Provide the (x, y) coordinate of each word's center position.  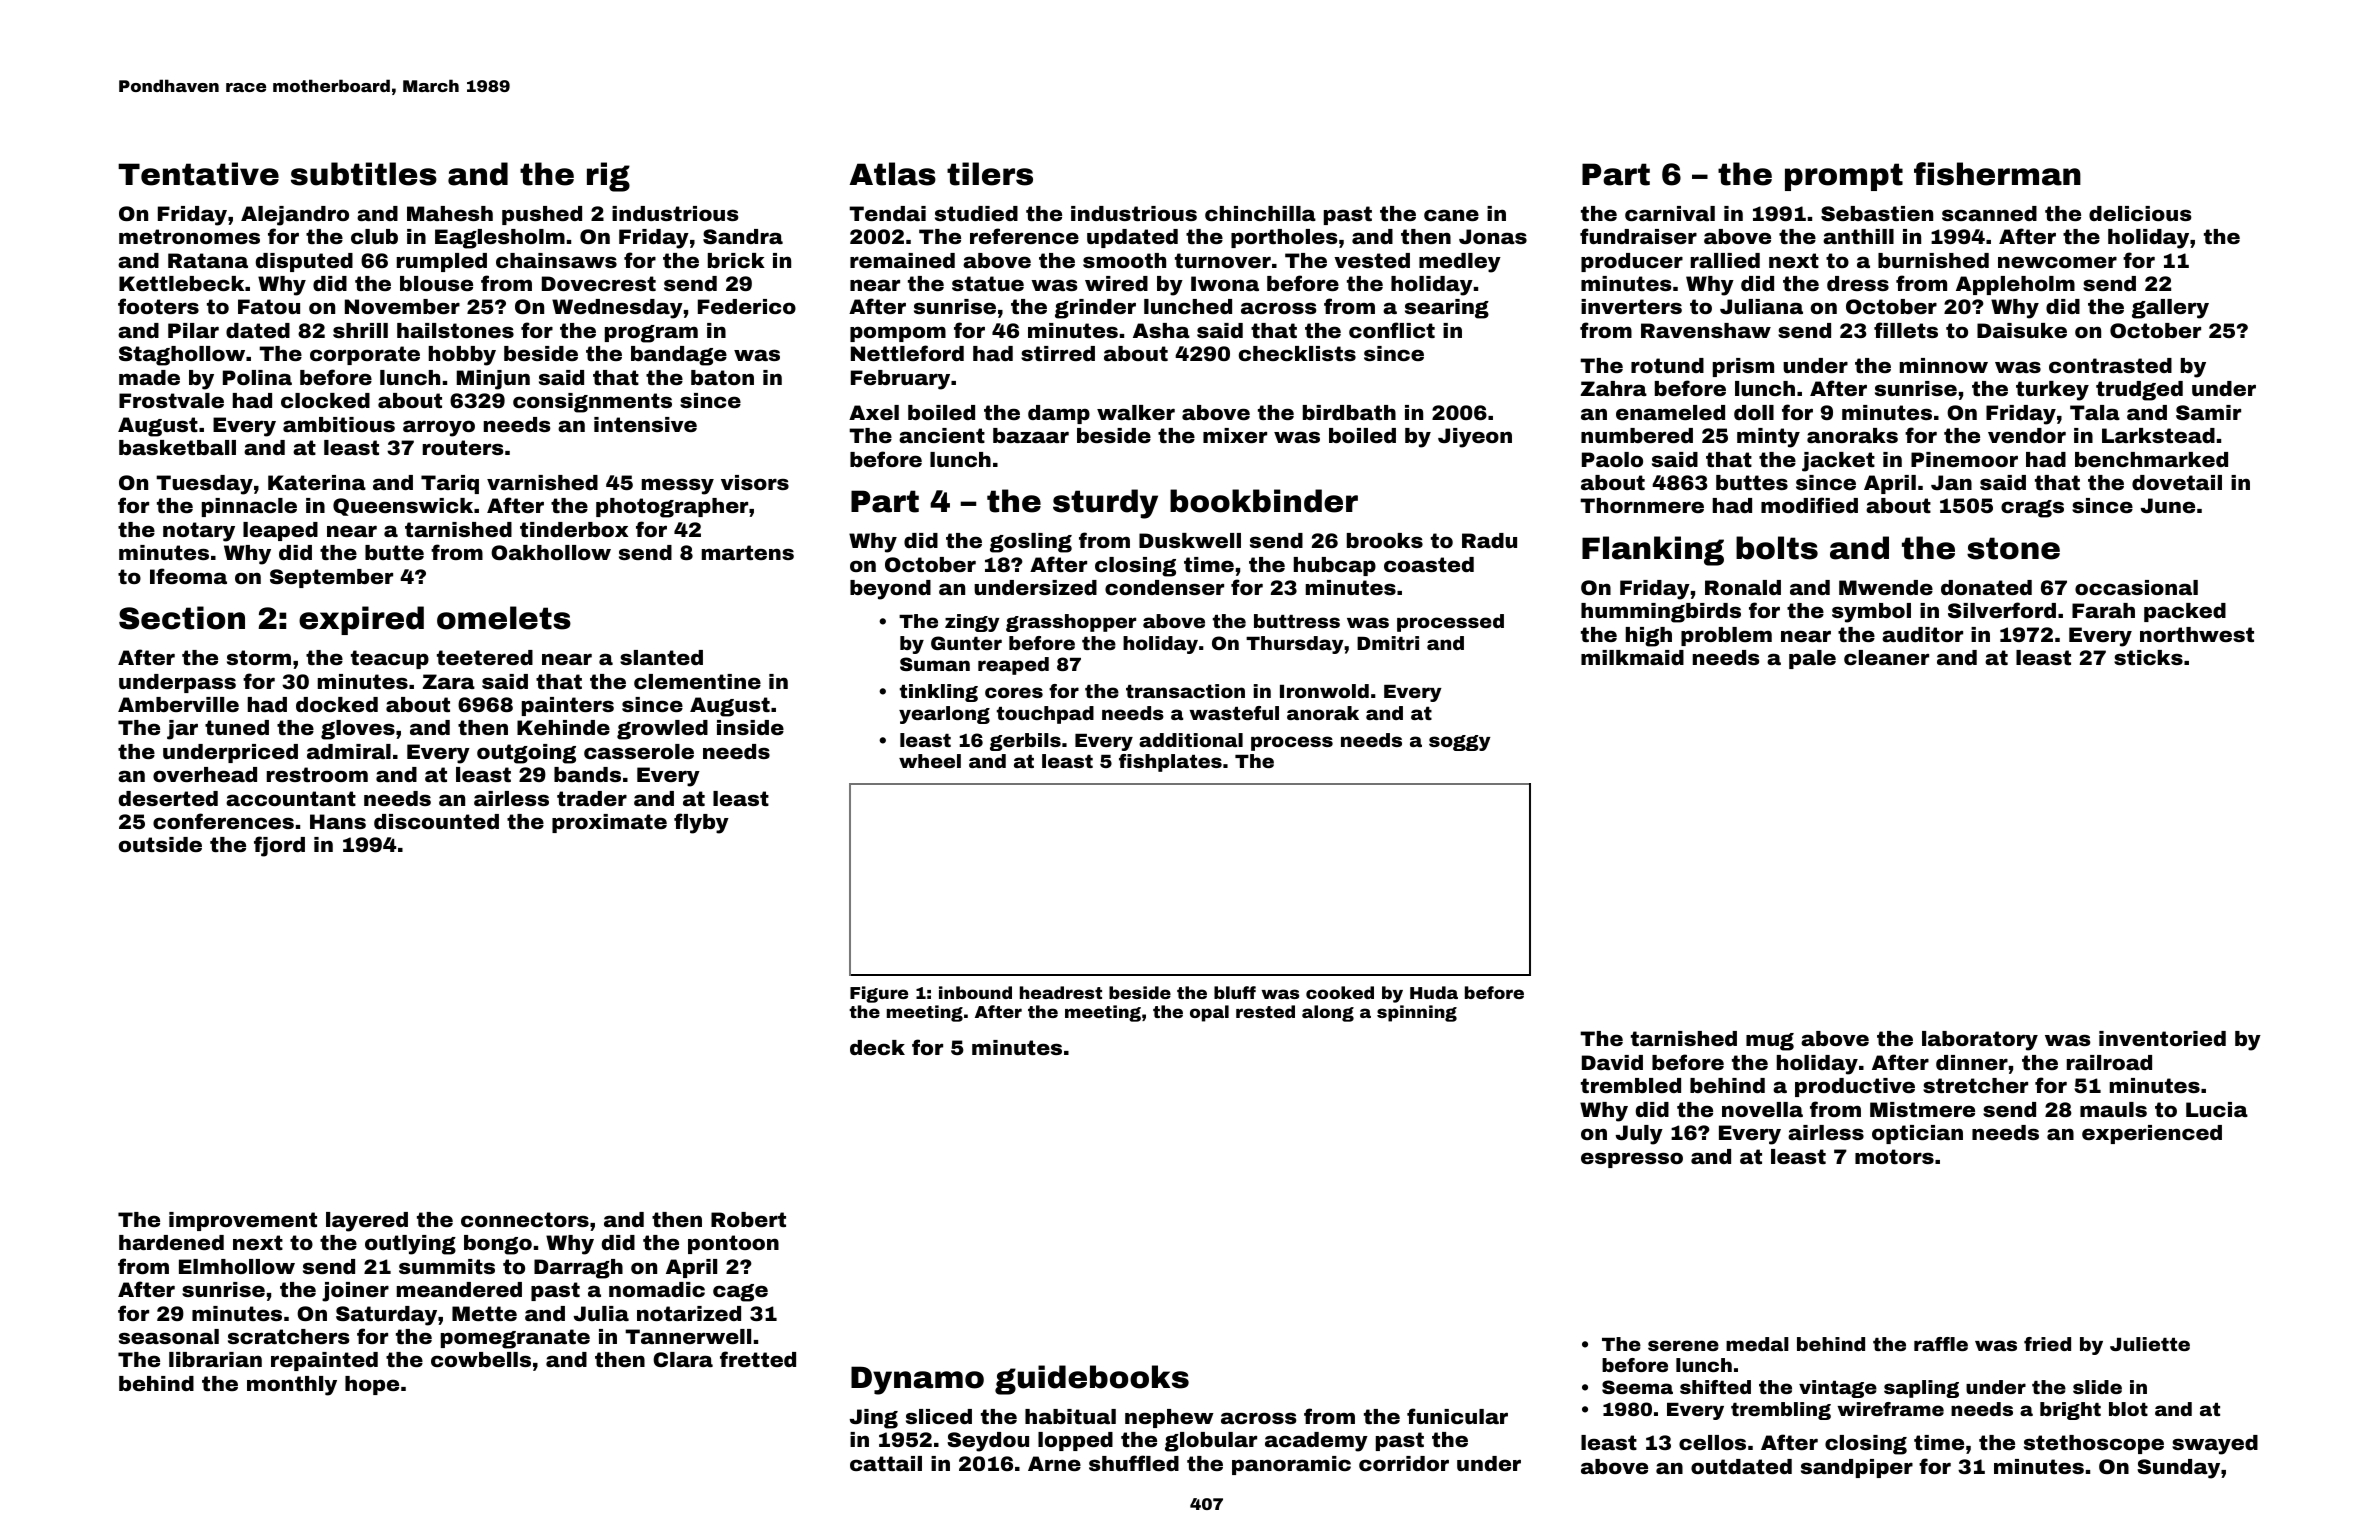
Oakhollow (551, 552)
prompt (1844, 177)
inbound (975, 992)
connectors (525, 1219)
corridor (1404, 1463)
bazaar (1031, 435)
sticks (2148, 657)
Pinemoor (1964, 459)
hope (372, 1385)
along (1328, 1013)
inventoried (2162, 1038)
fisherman (1997, 174)
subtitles (364, 174)
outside (160, 844)
